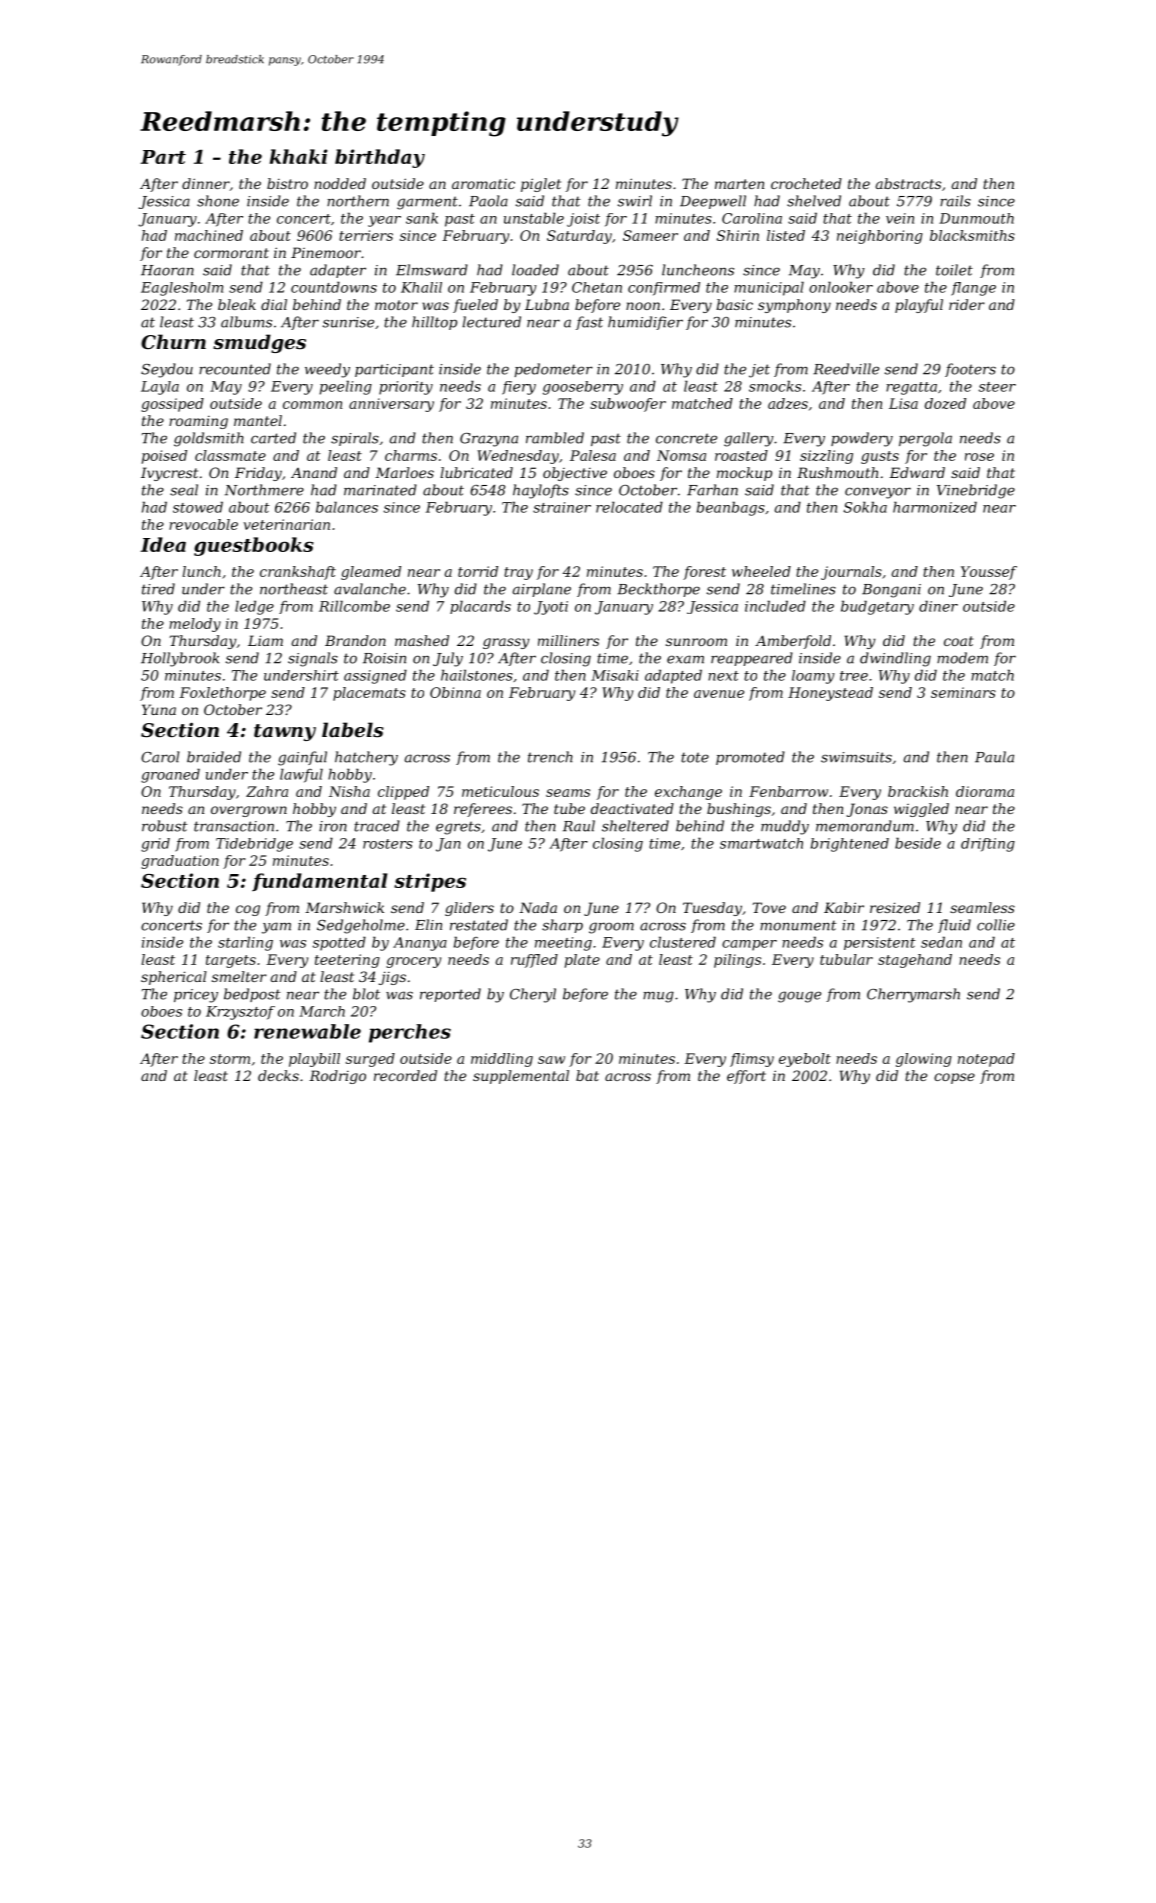 The image size is (1156, 1903). I want to click on Jyoti, so click(551, 608).
